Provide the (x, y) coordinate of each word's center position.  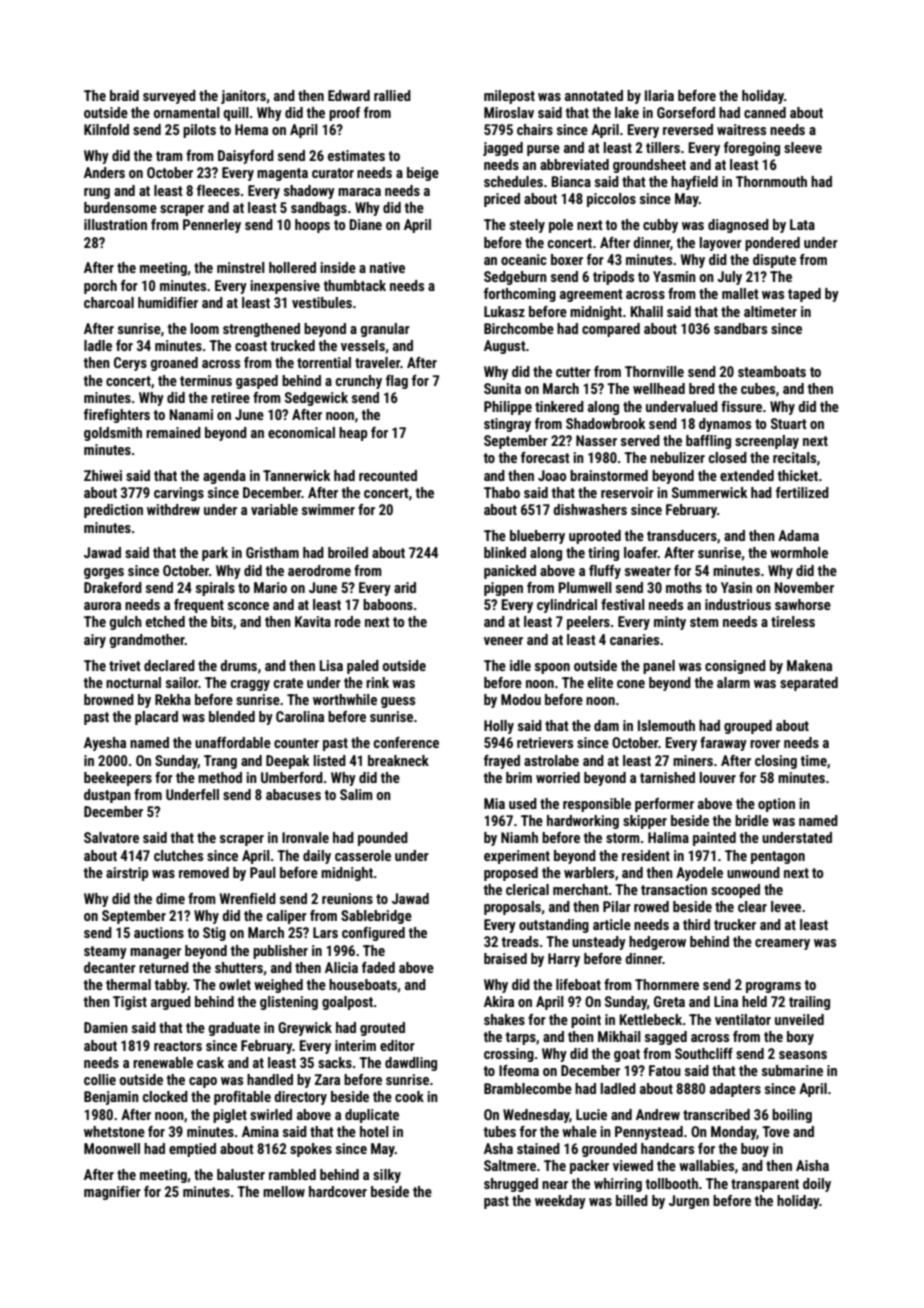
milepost (509, 97)
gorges (104, 573)
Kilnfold (106, 129)
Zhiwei (103, 475)
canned (765, 112)
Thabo (502, 492)
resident (646, 855)
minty (670, 623)
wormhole (799, 552)
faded (378, 967)
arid (405, 587)
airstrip (127, 874)
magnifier (112, 1193)
